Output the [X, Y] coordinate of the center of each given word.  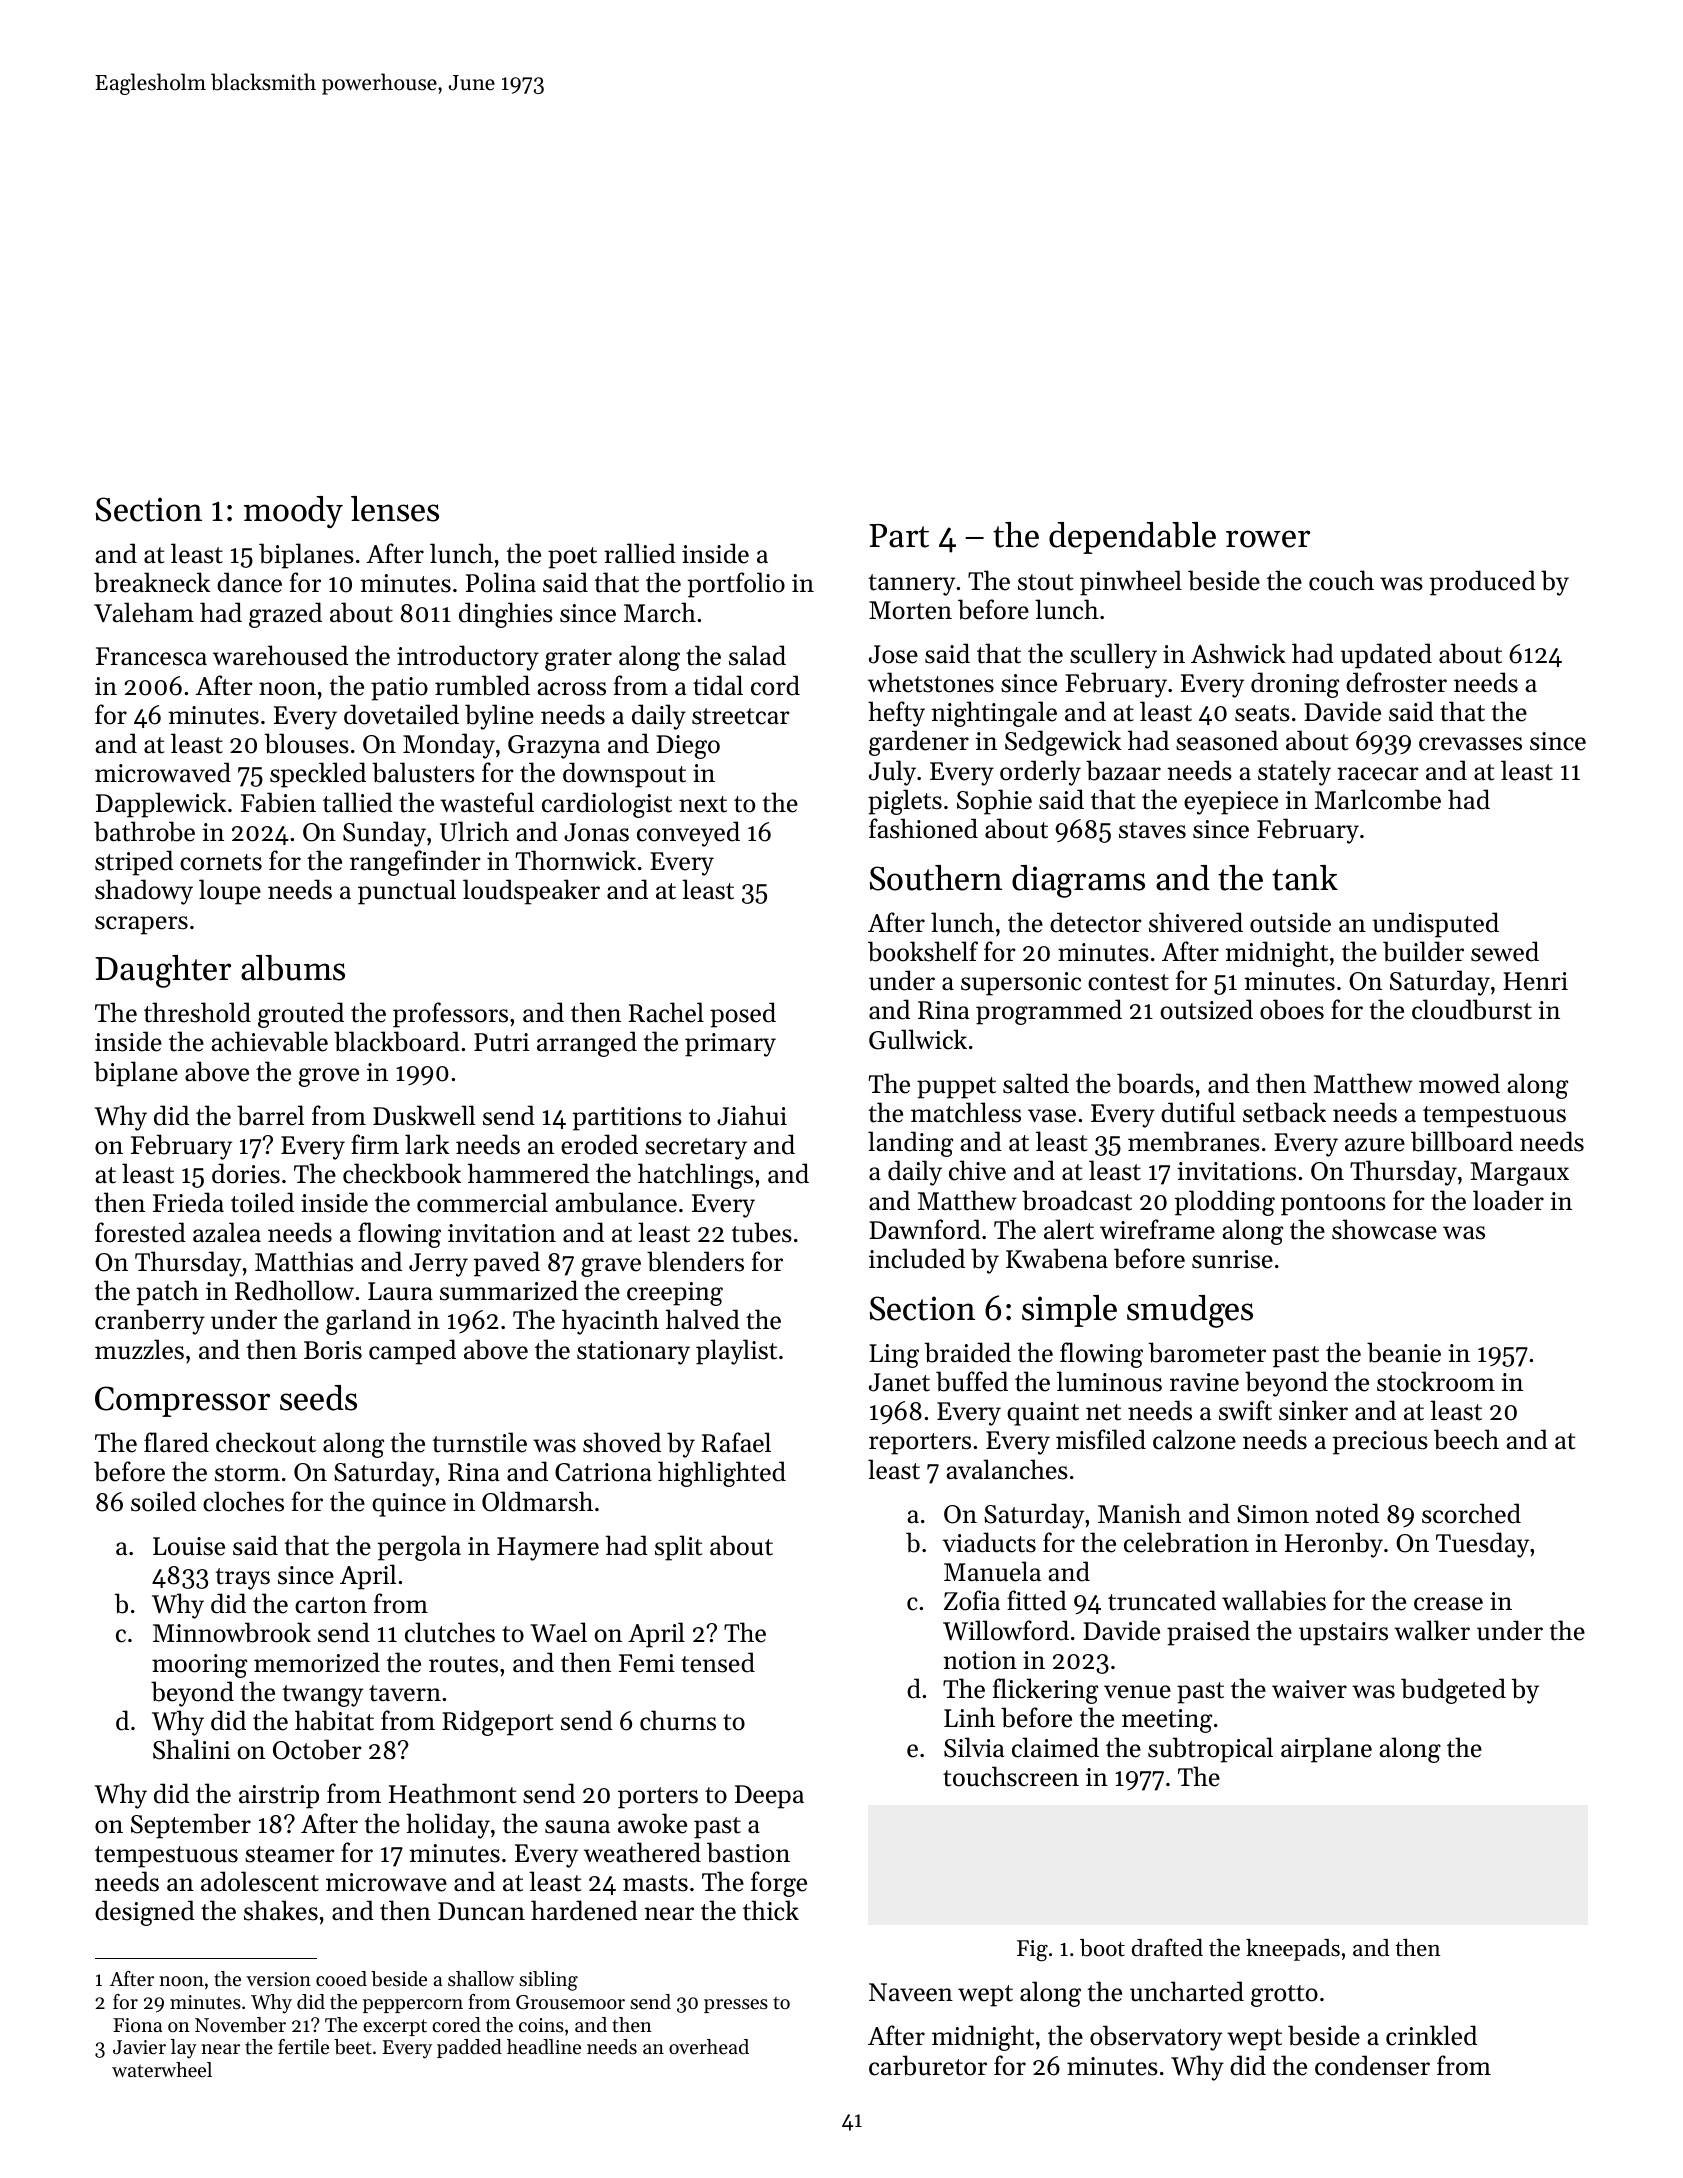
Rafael [736, 1442]
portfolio [736, 585]
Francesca [151, 656]
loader [1508, 1200]
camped [412, 1352]
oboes [1292, 1009]
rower [1268, 539]
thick [771, 1910]
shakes [281, 1910]
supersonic [1021, 984]
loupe [230, 892]
